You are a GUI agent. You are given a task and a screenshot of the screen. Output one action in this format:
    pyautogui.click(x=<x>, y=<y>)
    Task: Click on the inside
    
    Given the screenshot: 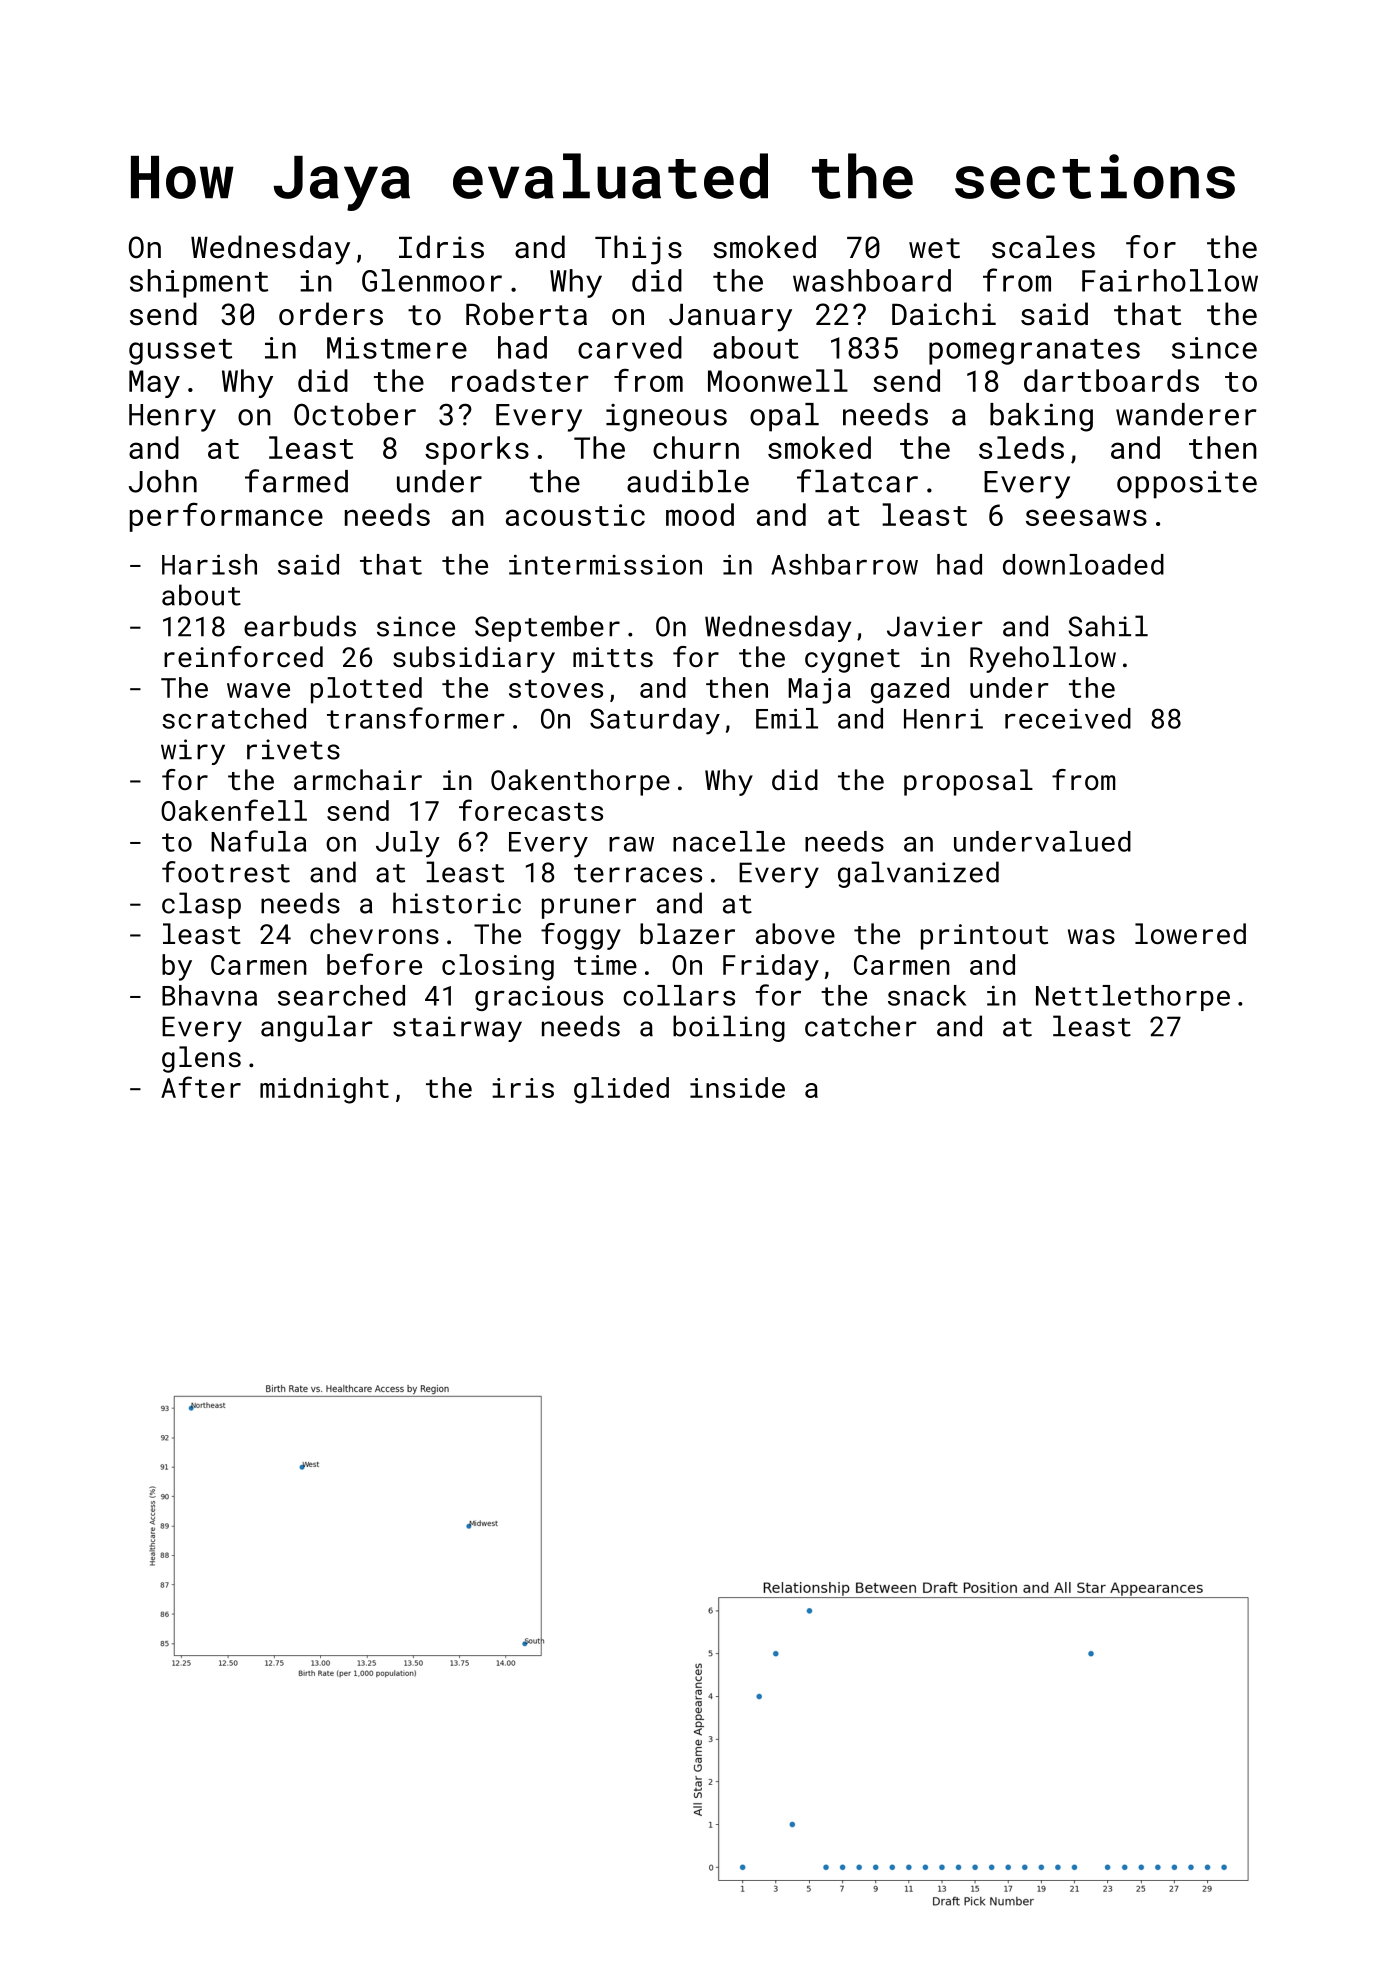 What is the action you would take?
    pyautogui.click(x=737, y=1087)
